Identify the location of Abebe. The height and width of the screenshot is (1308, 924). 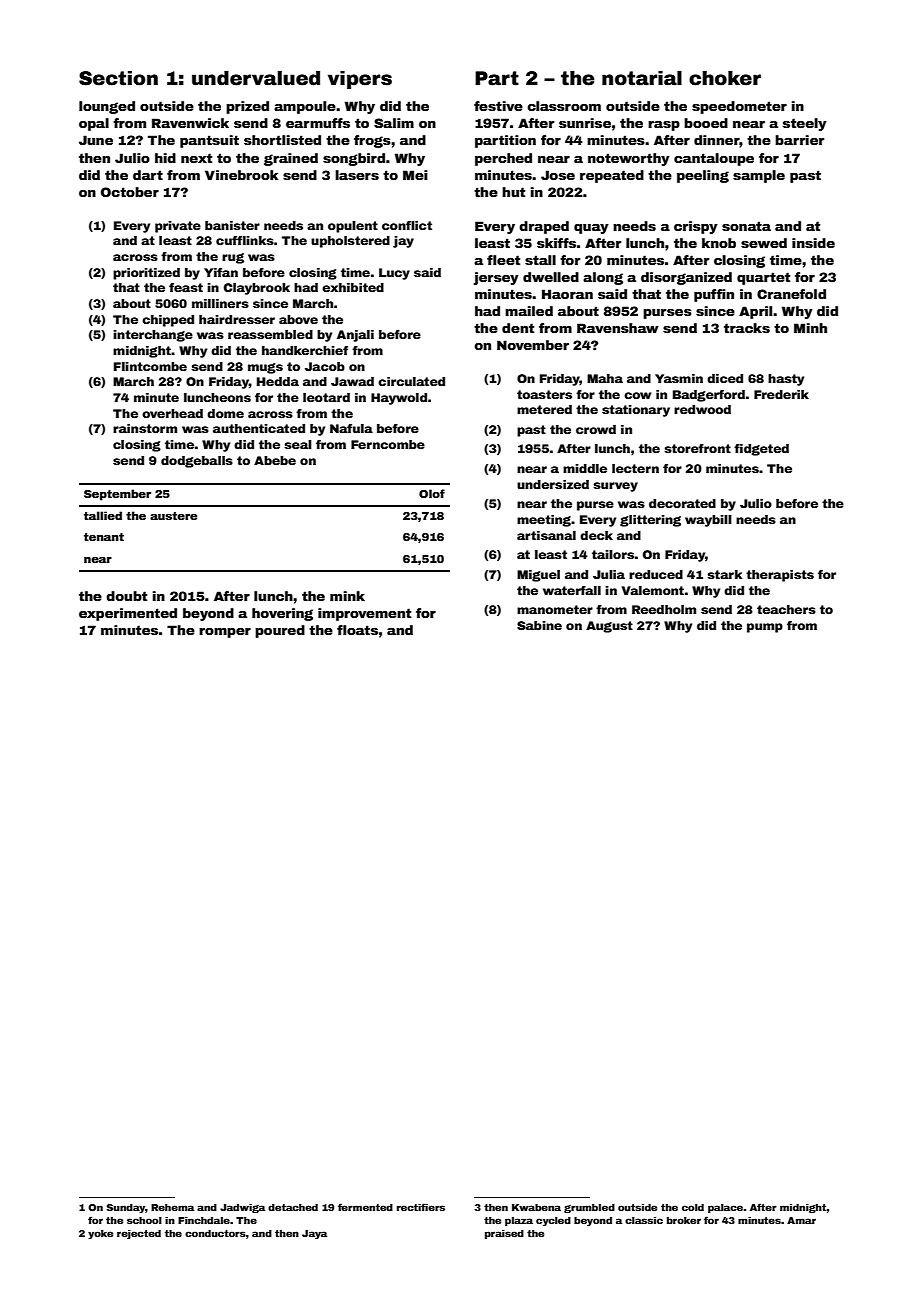
(275, 460).
